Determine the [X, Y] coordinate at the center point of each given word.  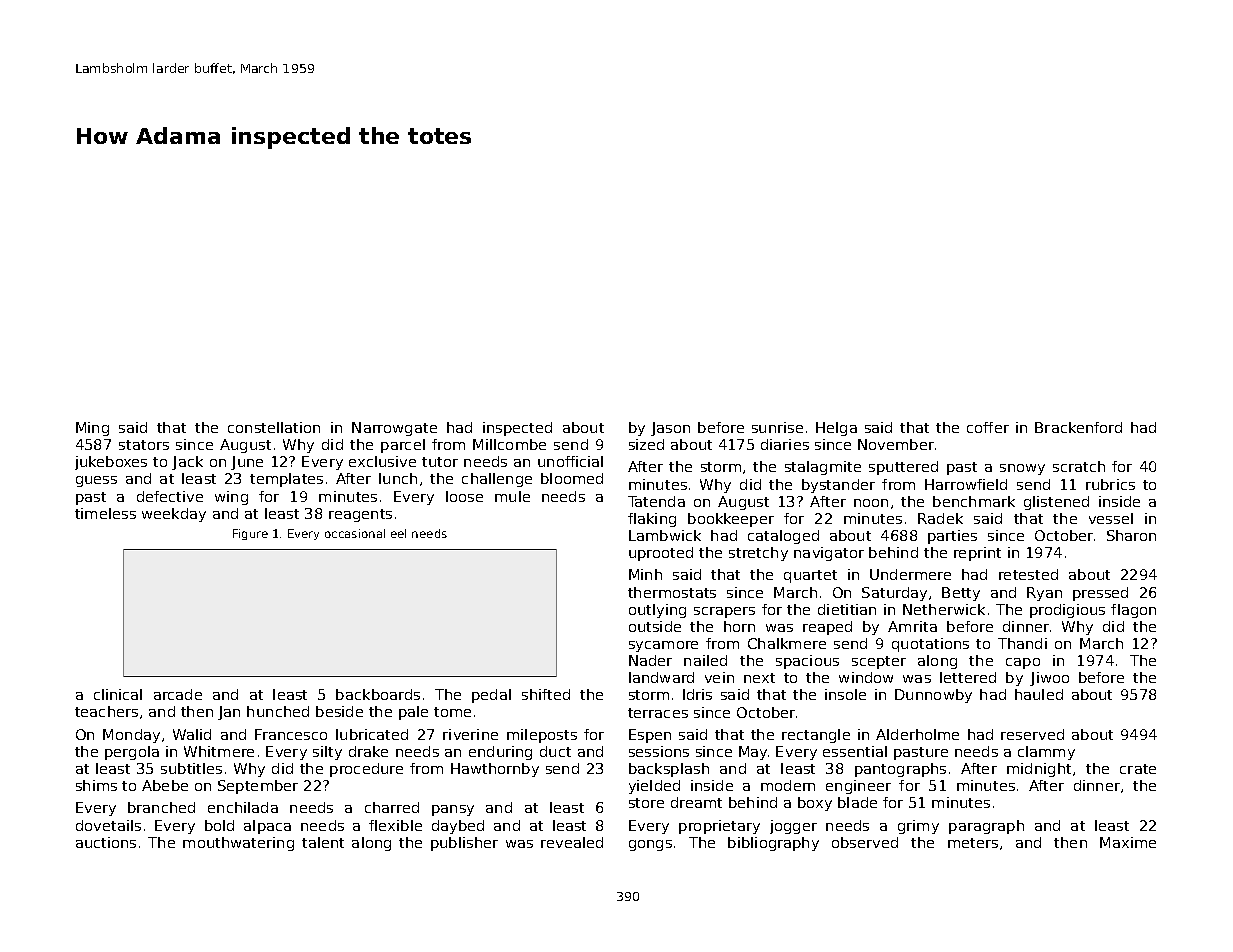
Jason [670, 429]
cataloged [783, 537]
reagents [360, 515]
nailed [705, 660]
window [866, 677]
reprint [977, 554]
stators [144, 445]
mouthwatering [238, 844]
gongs [650, 845]
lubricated [372, 734]
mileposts [542, 736]
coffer [988, 427]
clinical [118, 694]
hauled [1039, 694]
